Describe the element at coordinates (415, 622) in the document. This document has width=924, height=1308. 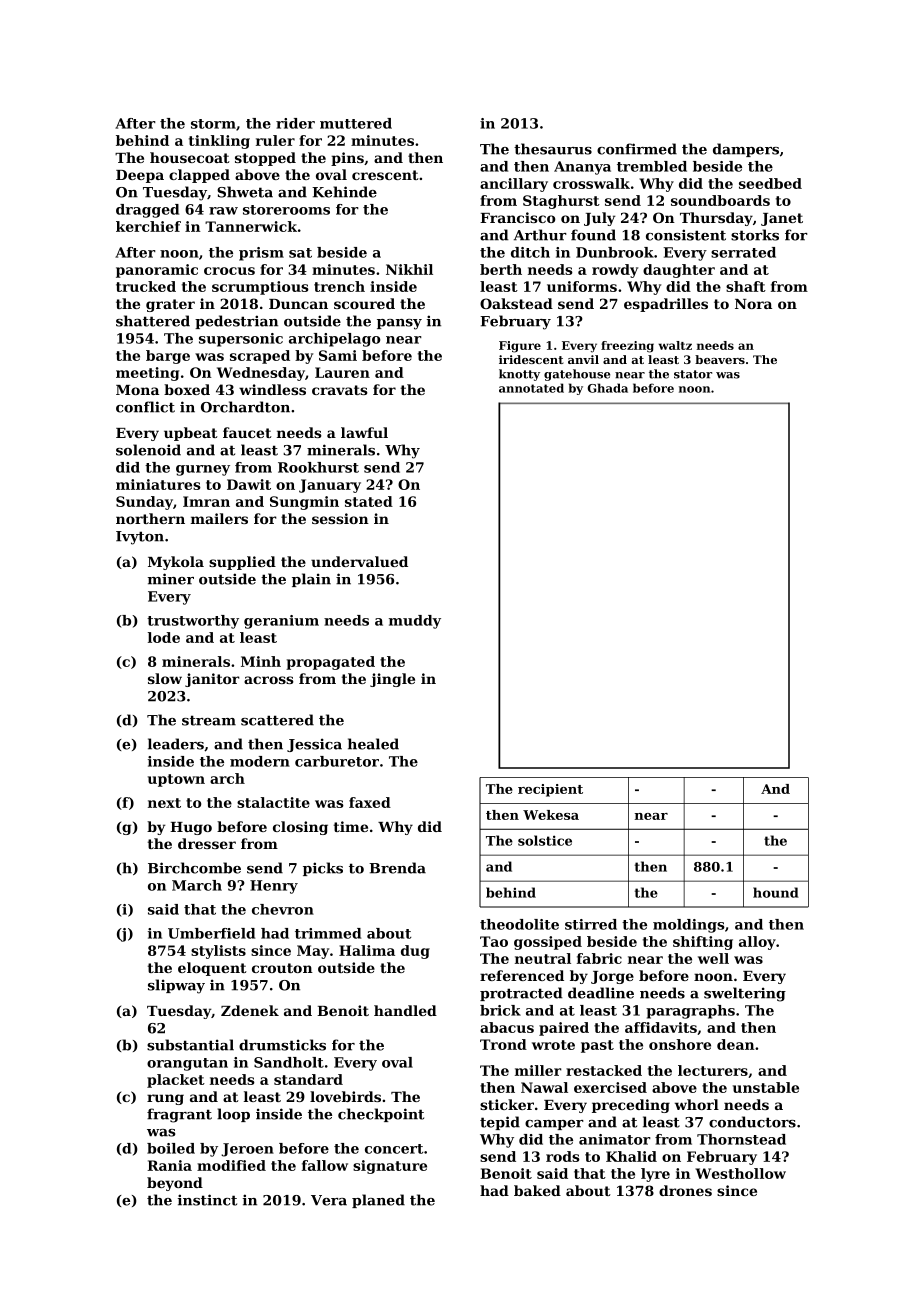
I see `muddy` at that location.
